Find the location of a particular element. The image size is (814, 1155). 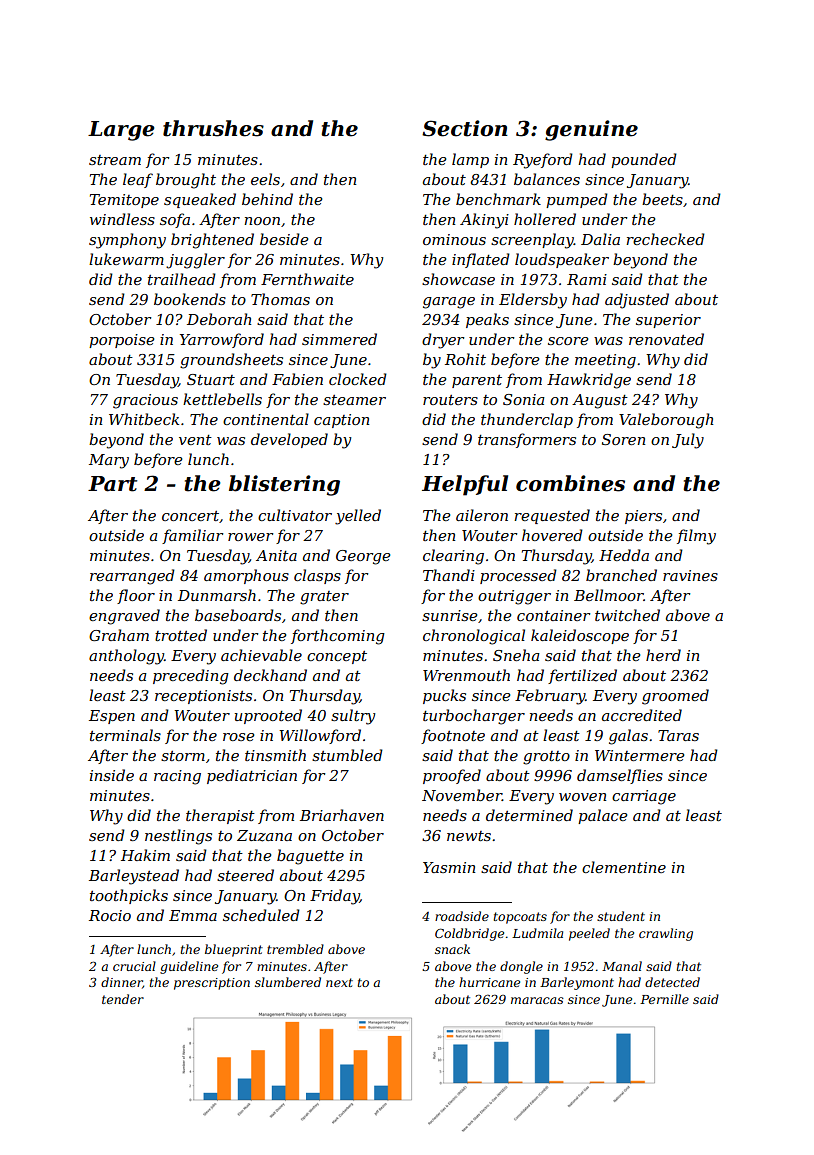

ravines is located at coordinates (690, 575).
